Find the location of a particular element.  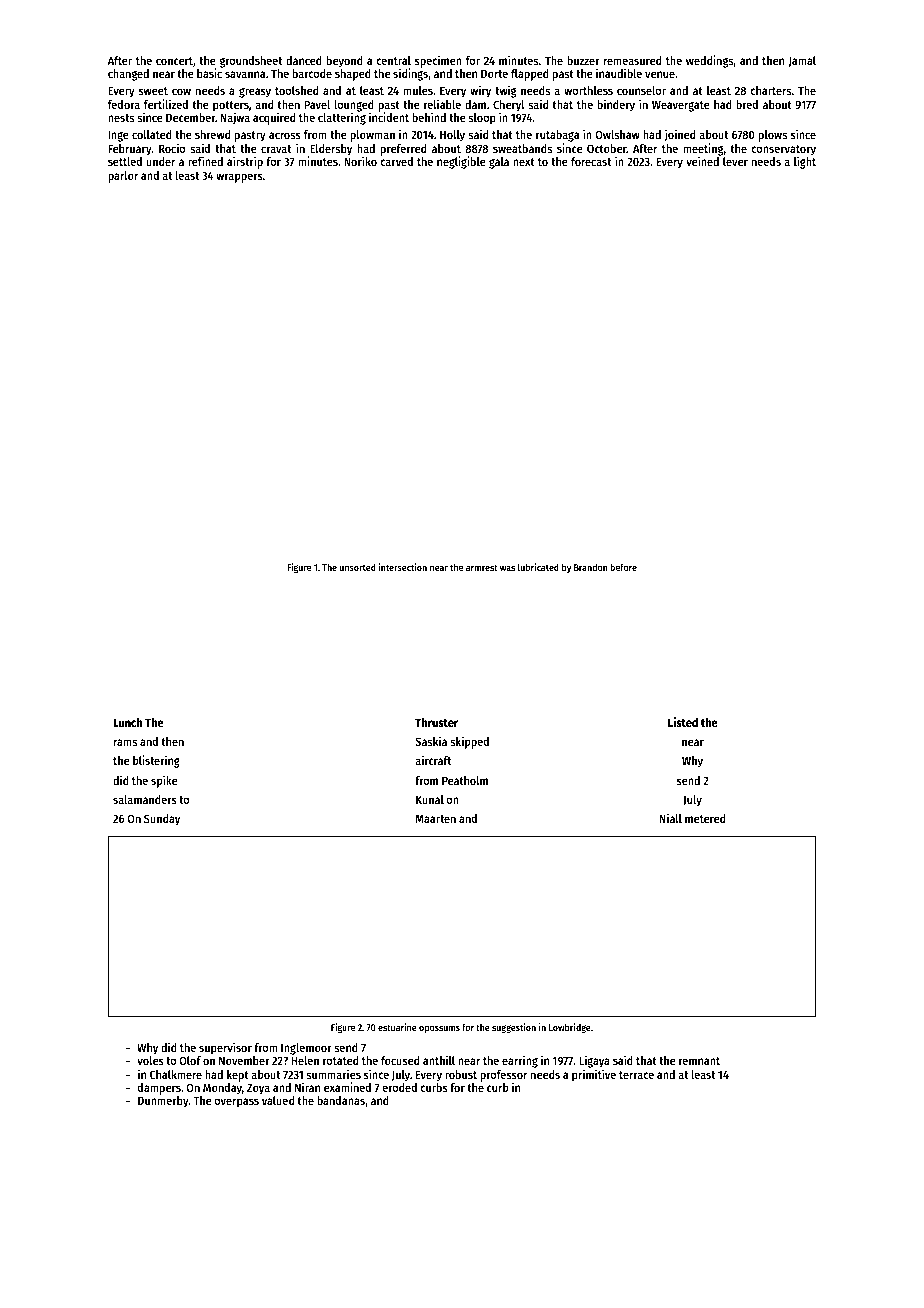

carved is located at coordinates (396, 161).
